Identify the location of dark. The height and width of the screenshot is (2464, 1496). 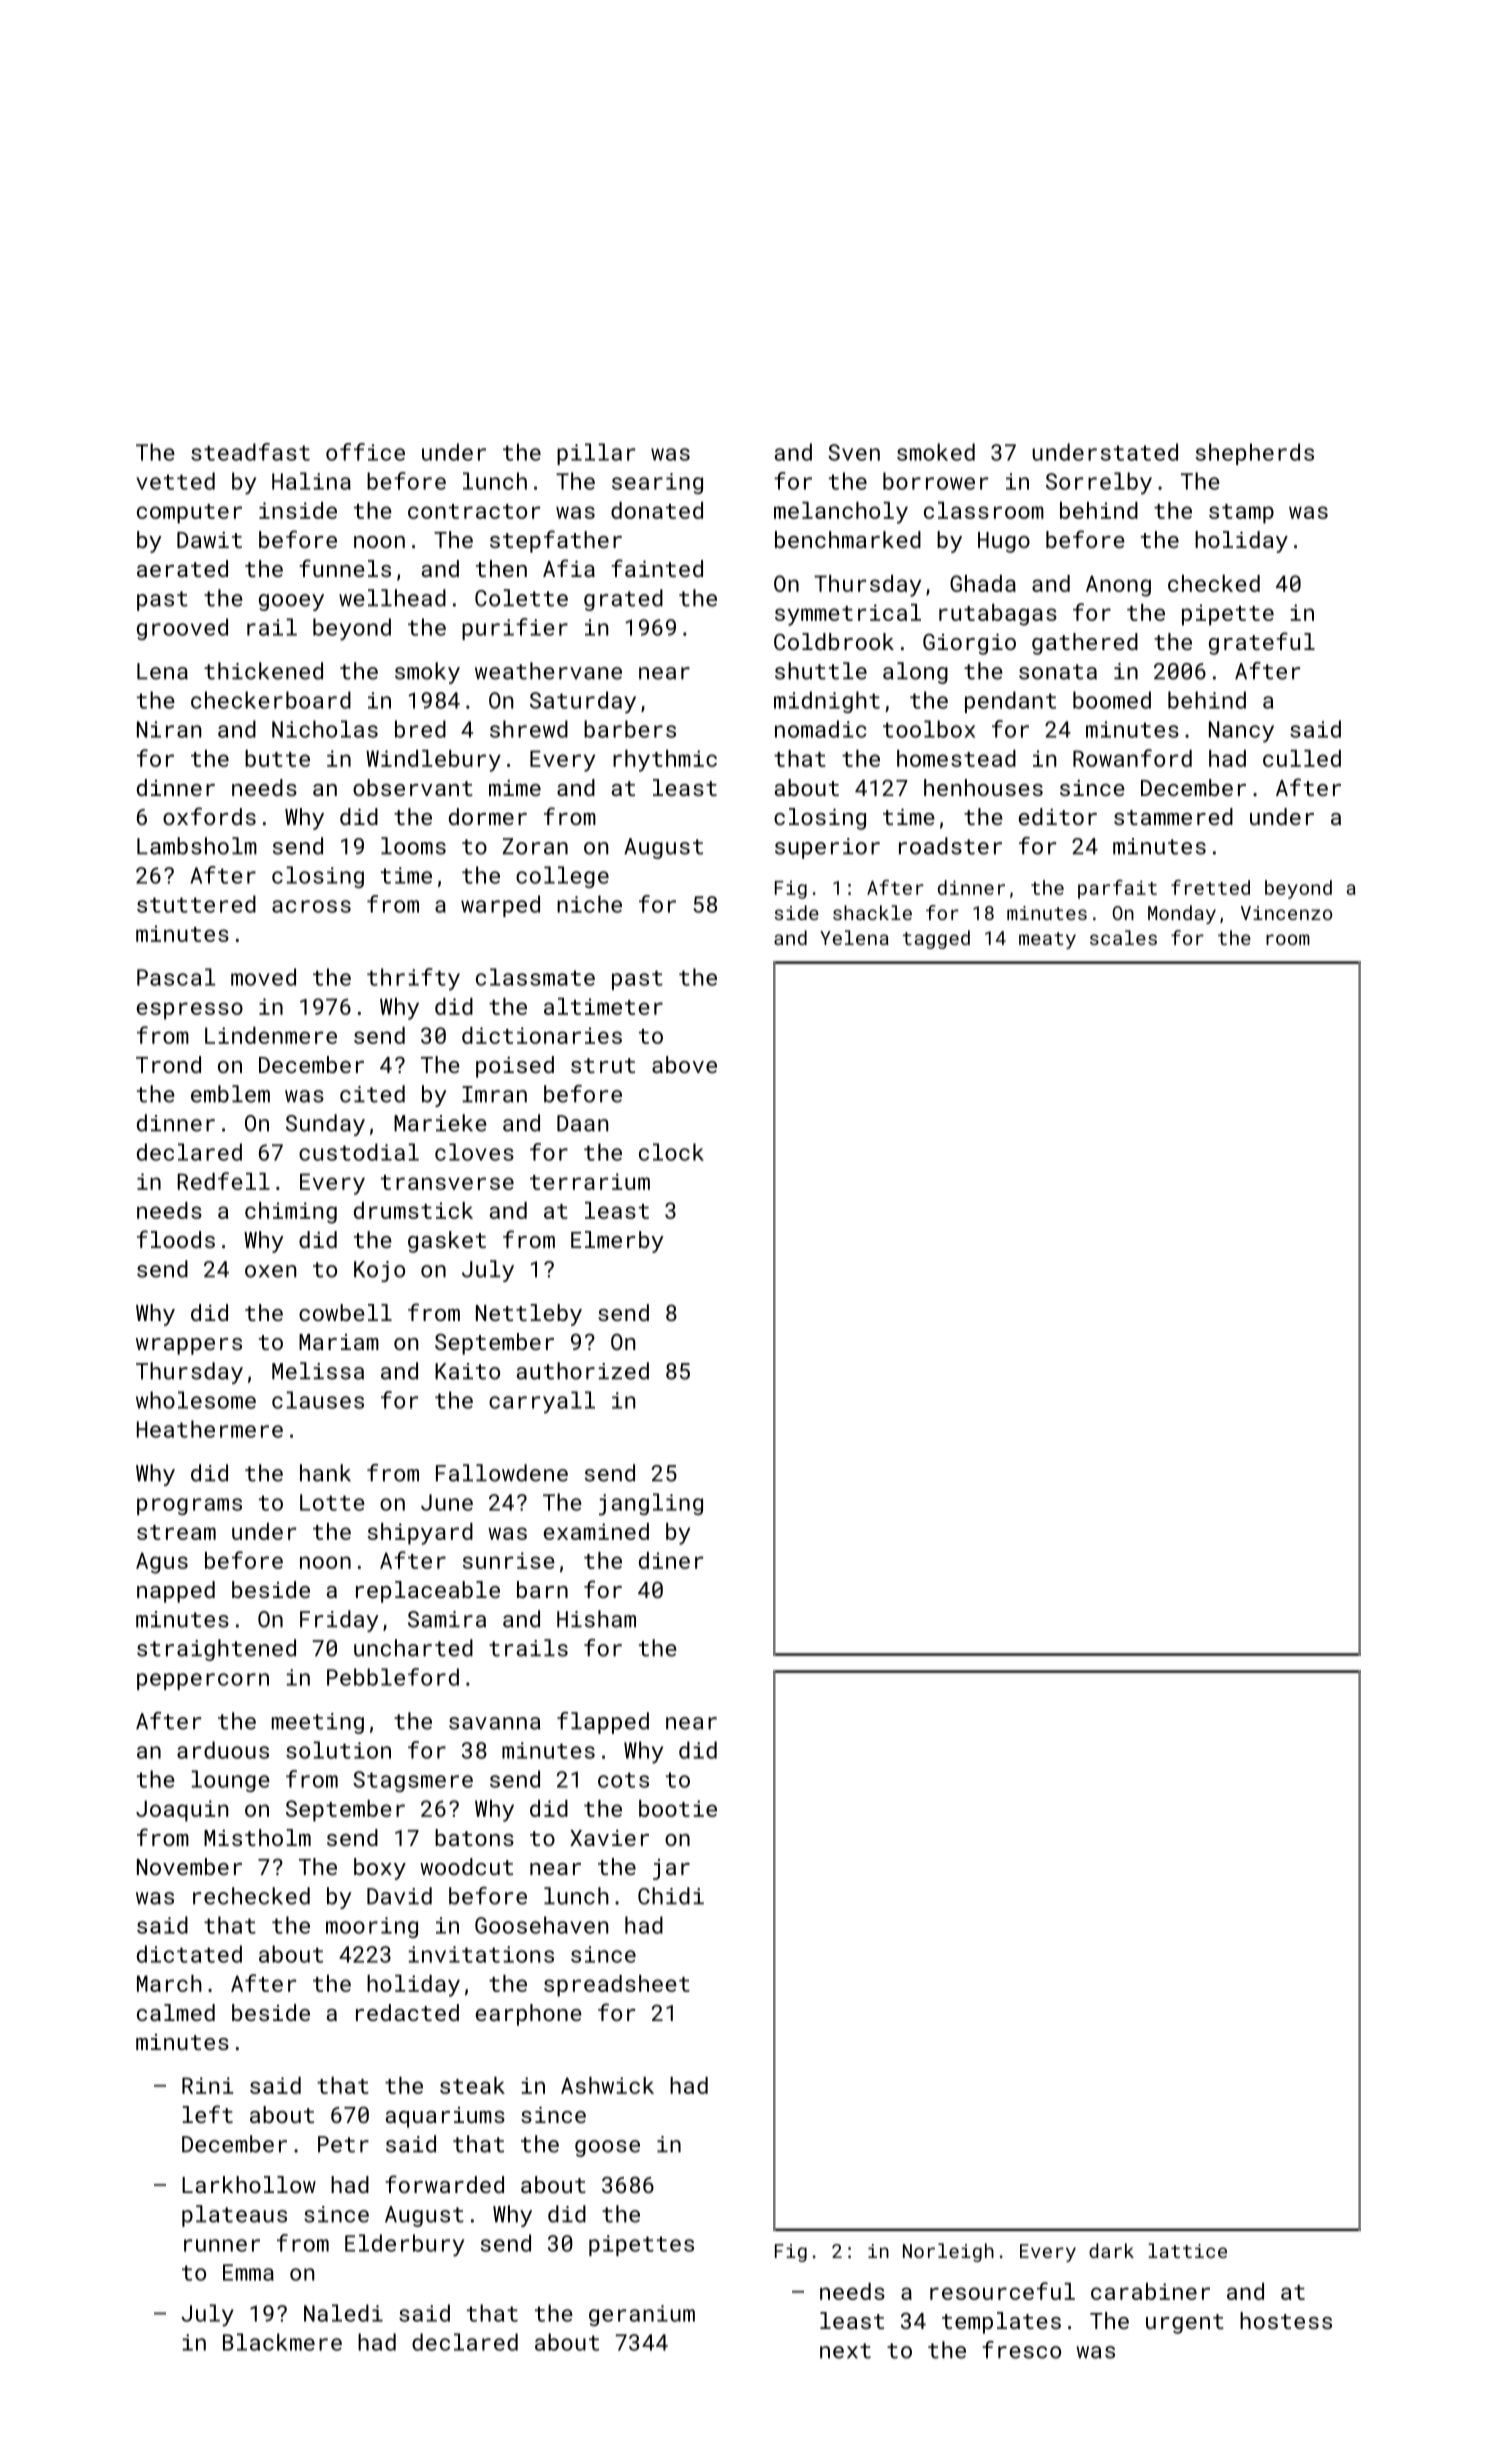
(1111, 2250).
